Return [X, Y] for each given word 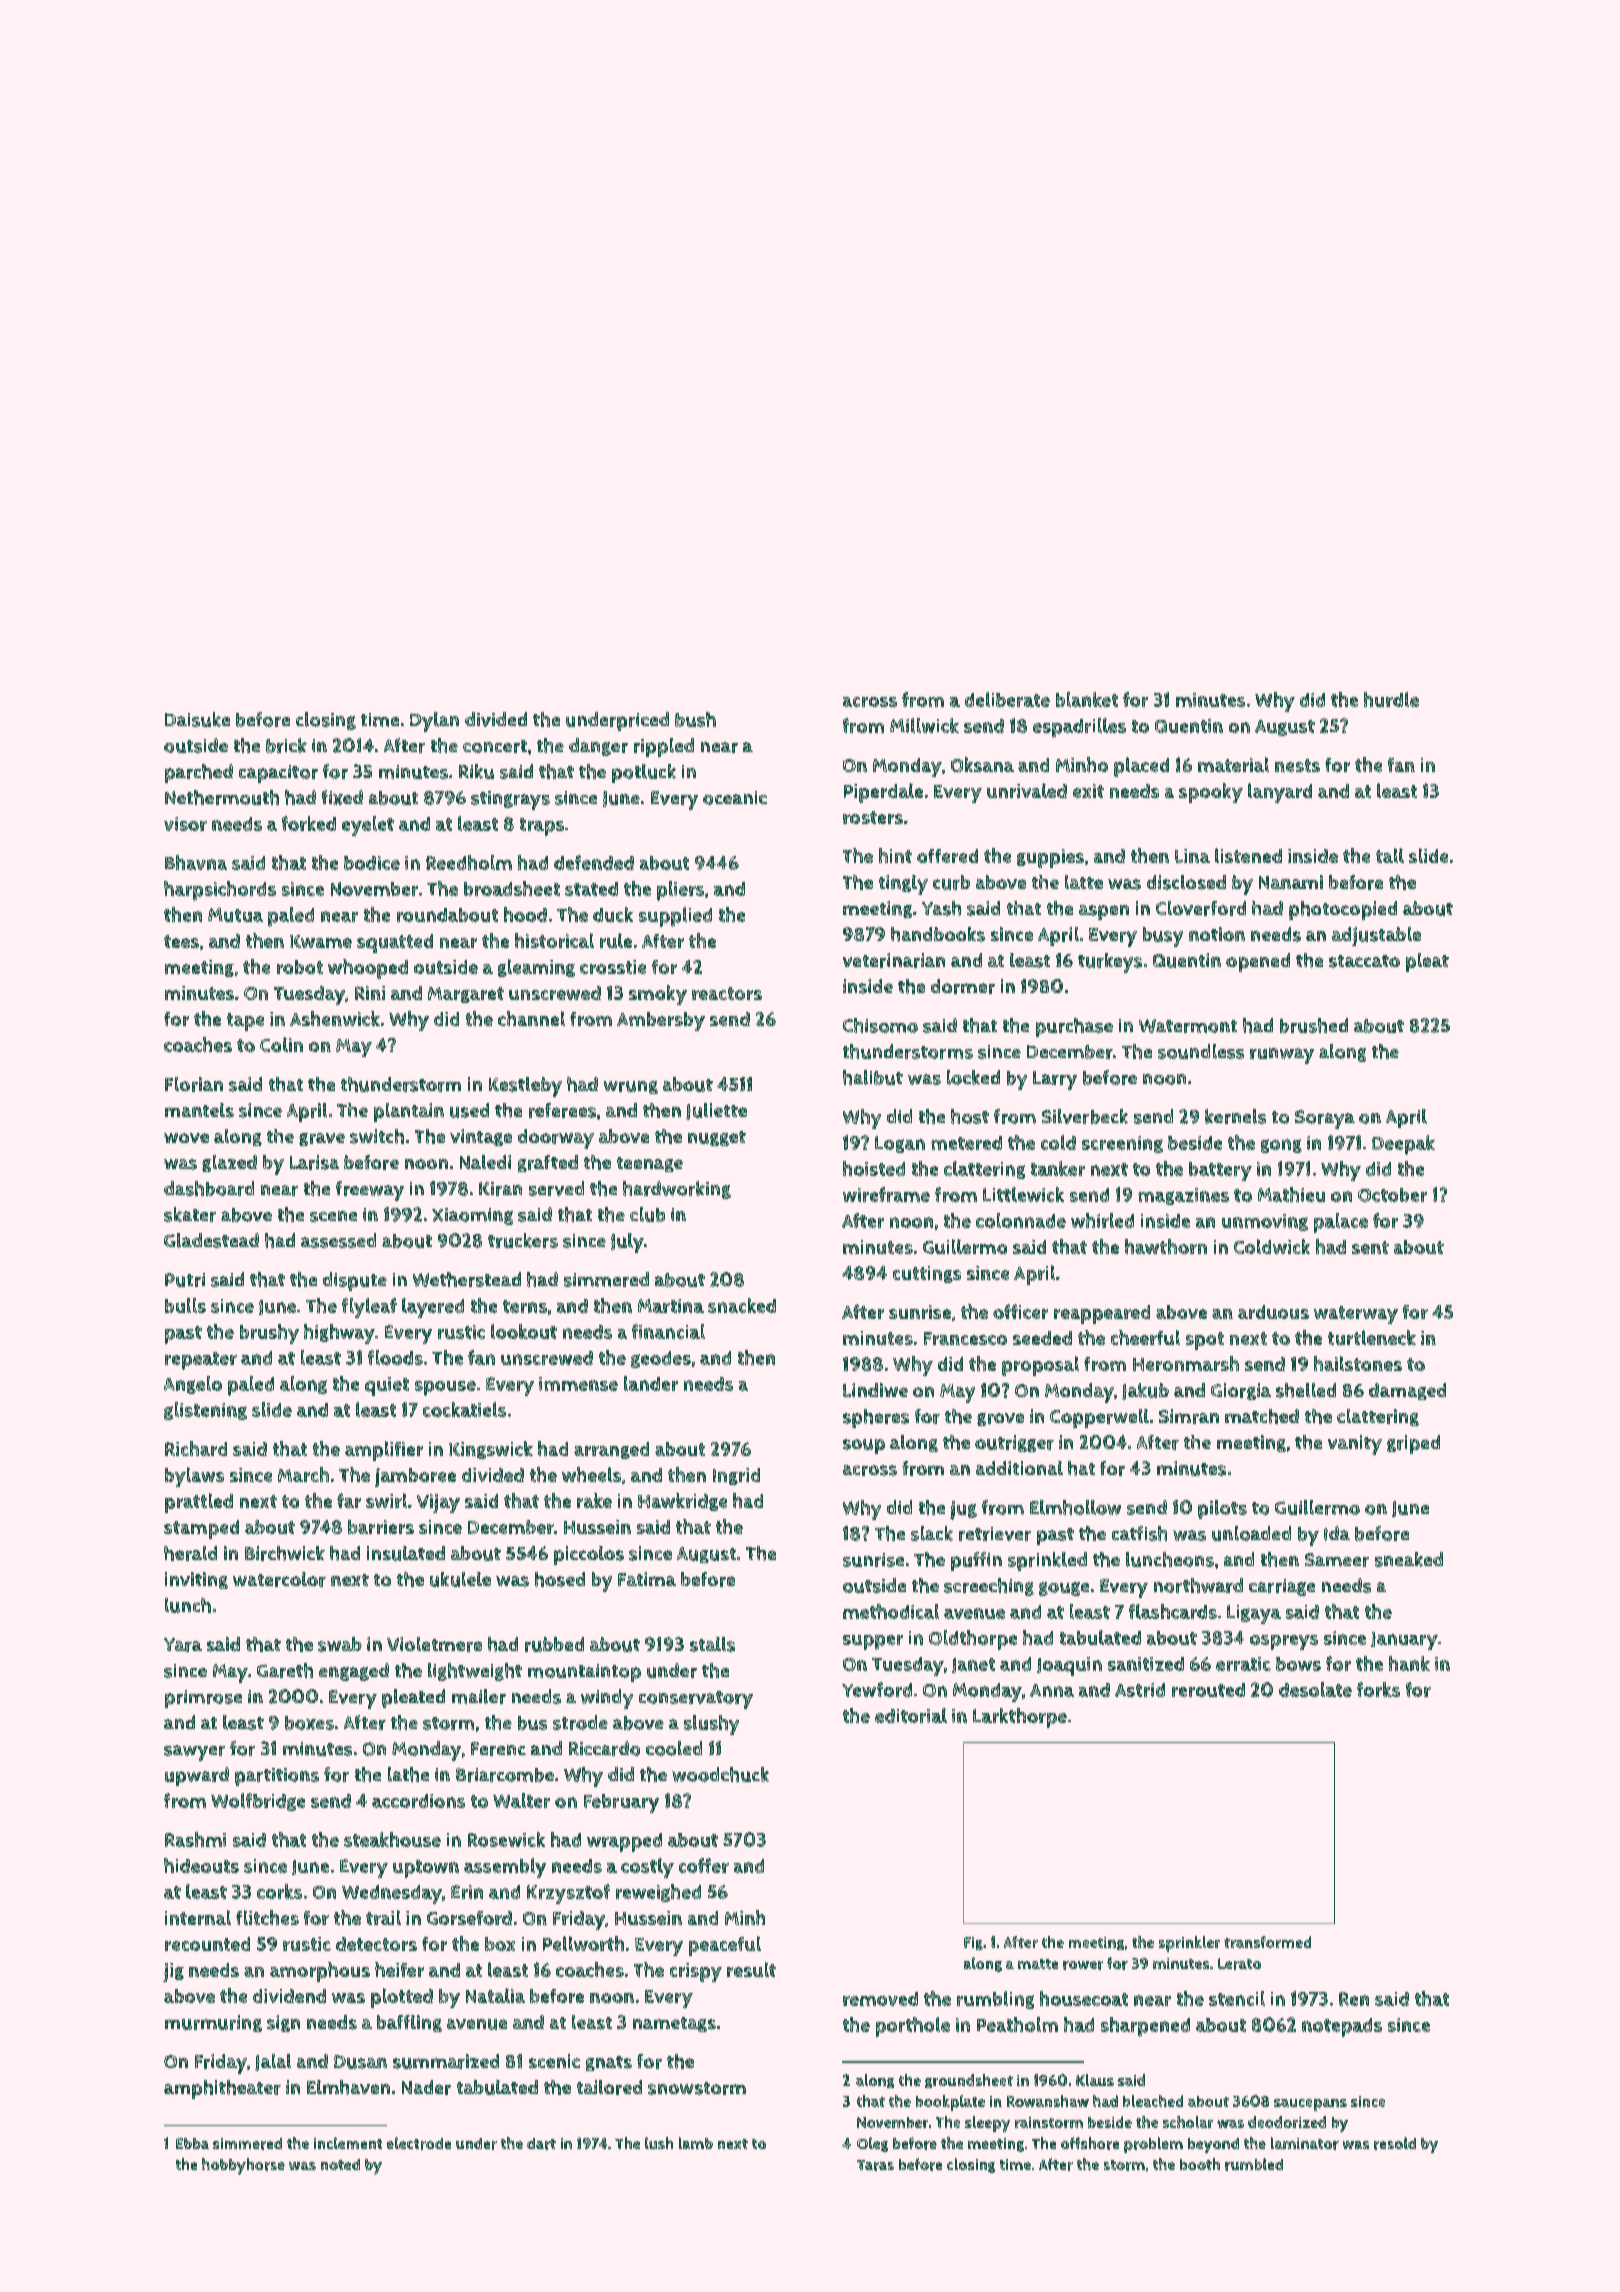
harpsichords [220, 891]
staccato [1364, 961]
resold [1395, 2143]
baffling [409, 2023]
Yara [183, 1645]
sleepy [987, 2124]
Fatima [647, 1579]
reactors [727, 993]
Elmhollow [1075, 1507]
